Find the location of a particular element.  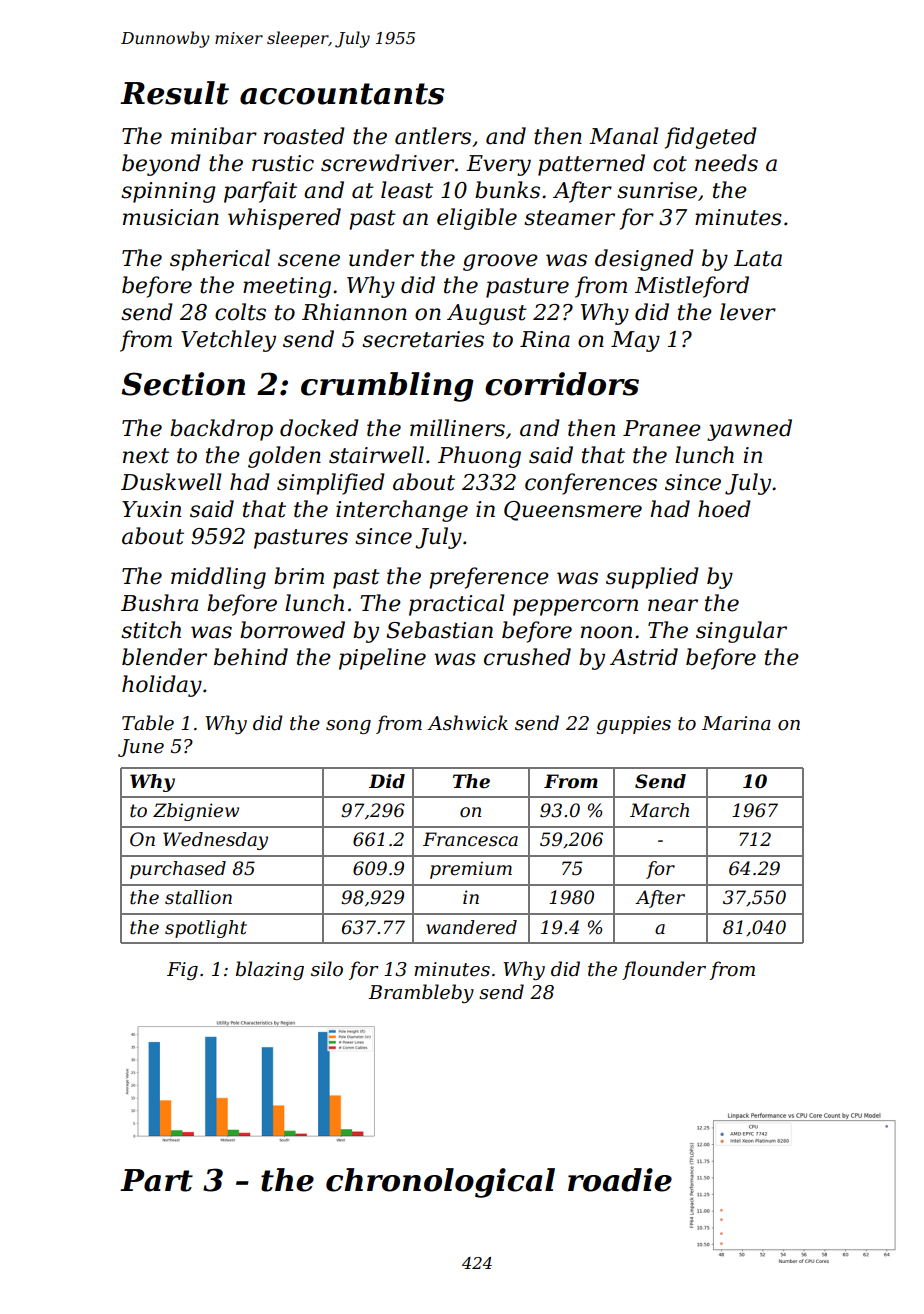

Result is located at coordinates (174, 93).
